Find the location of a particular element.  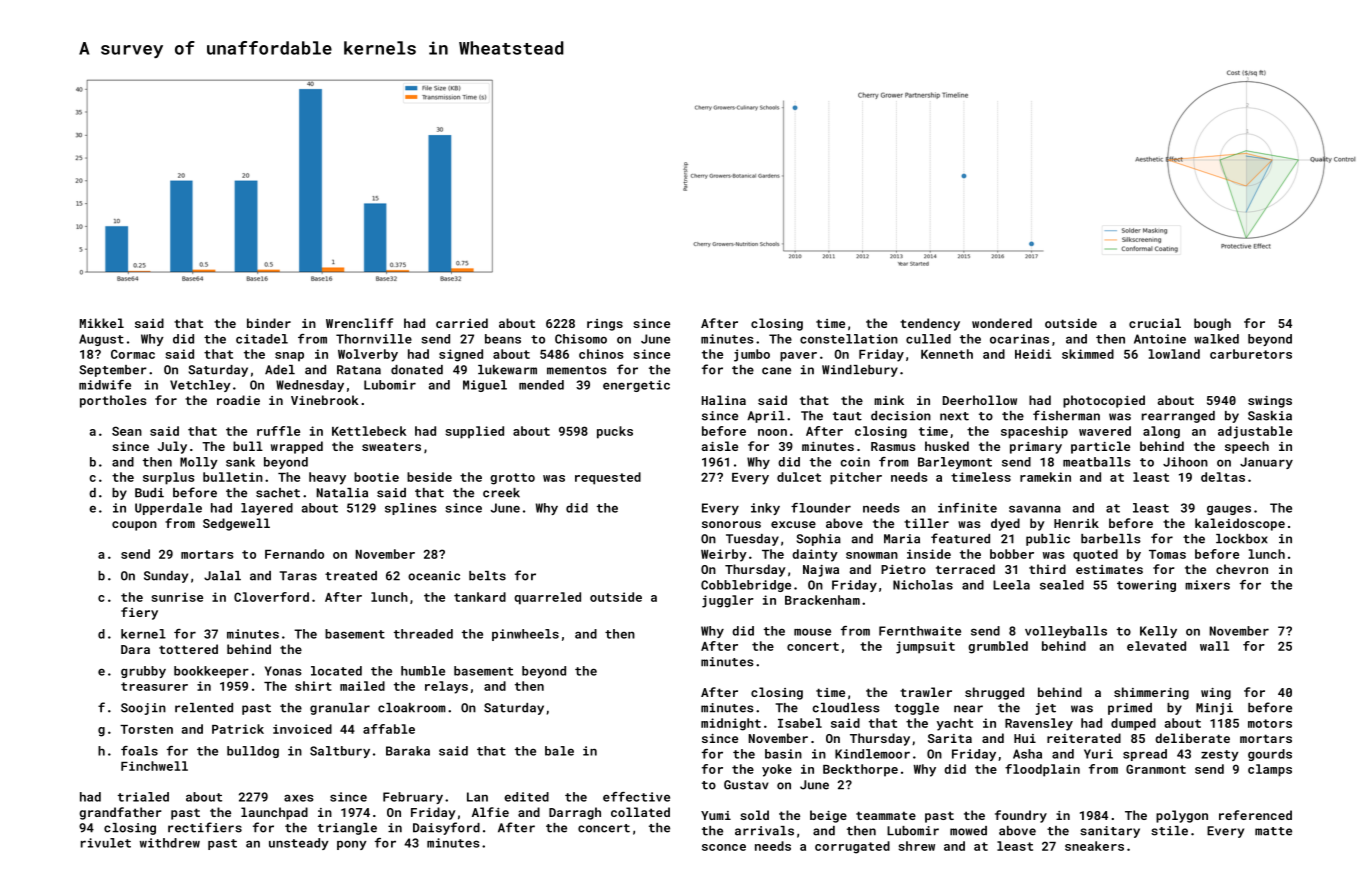

stile is located at coordinates (1169, 831).
